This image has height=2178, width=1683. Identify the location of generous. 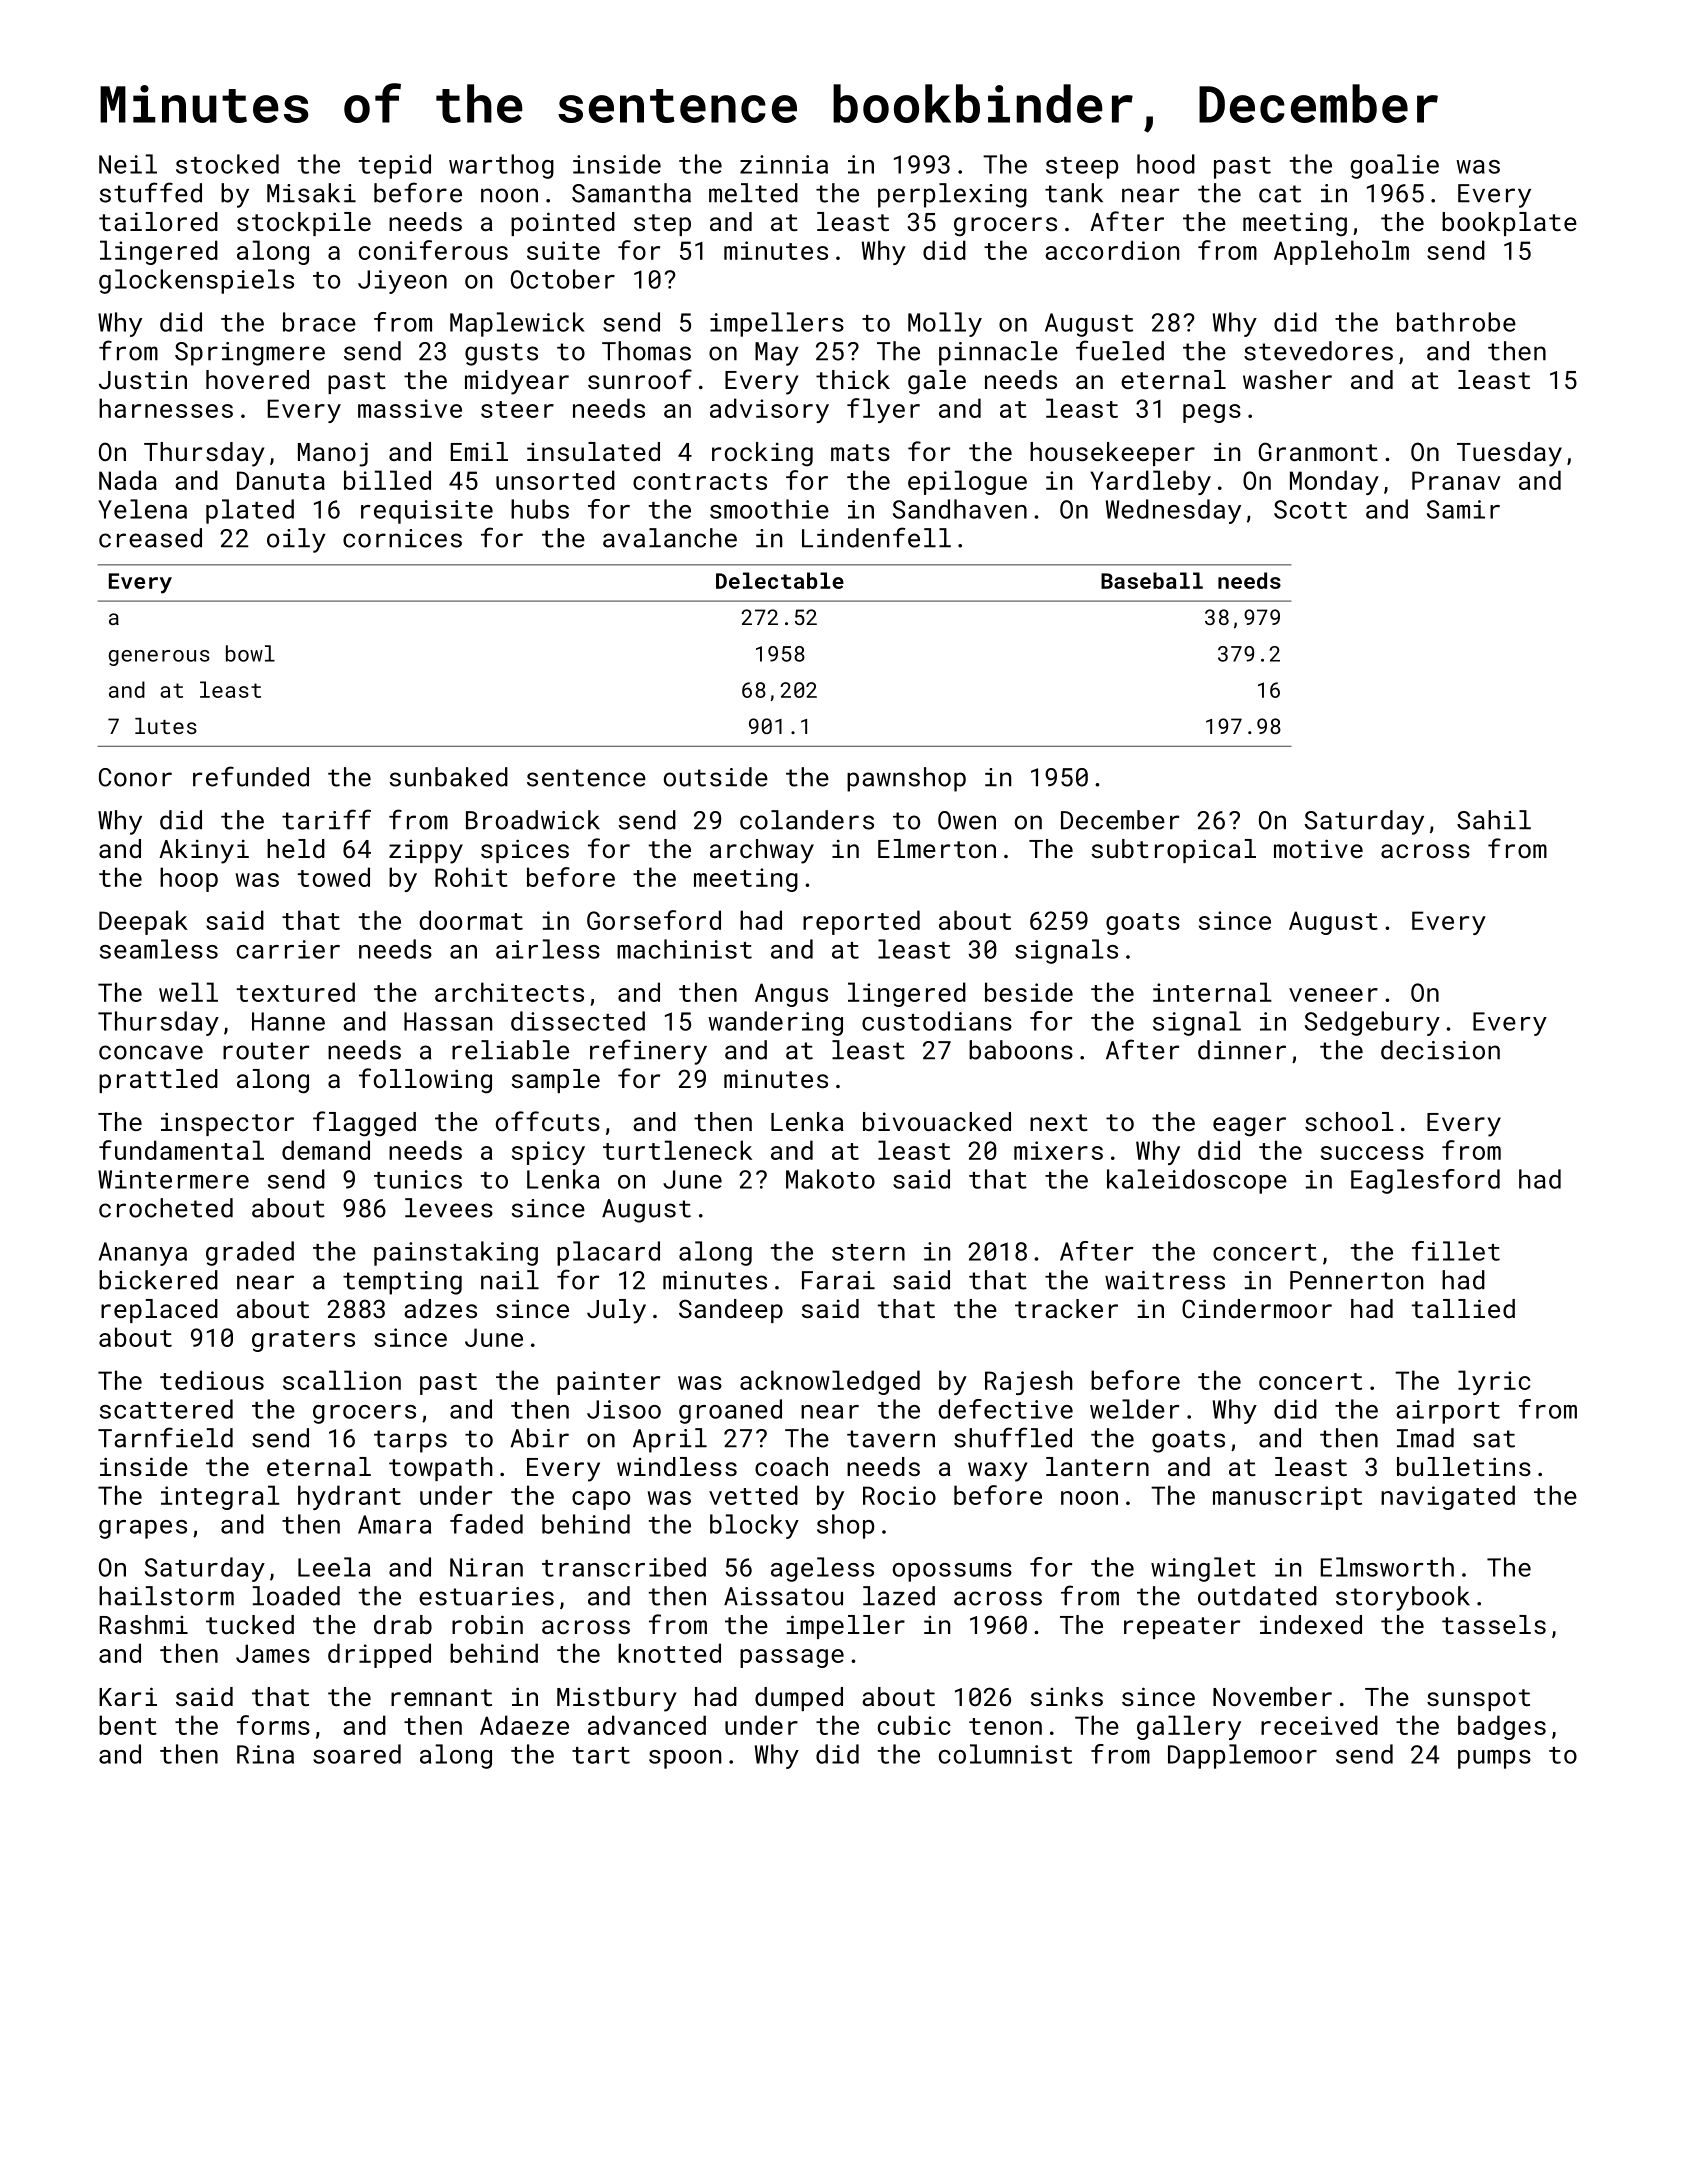
(159, 658).
